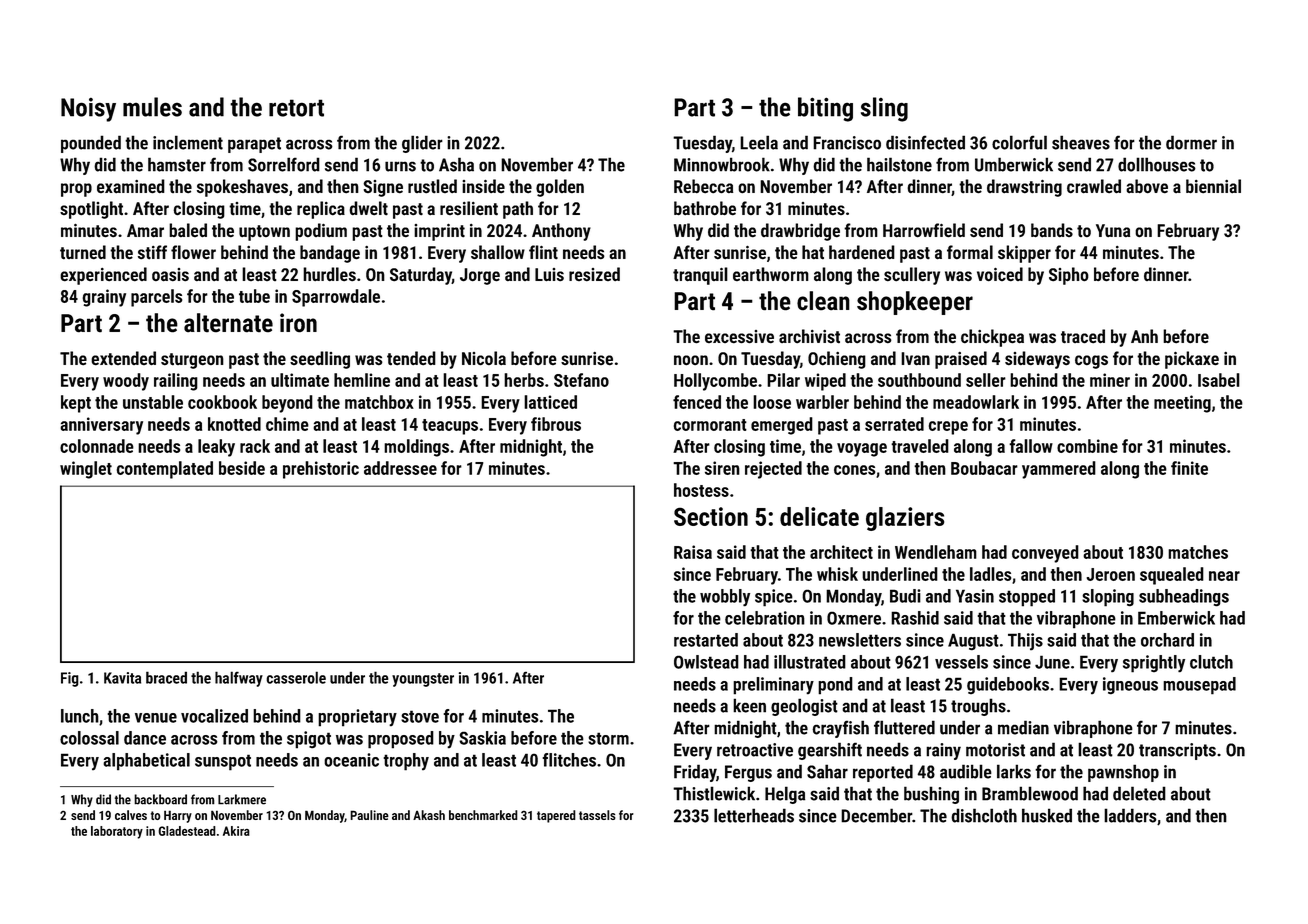  Describe the element at coordinates (1144, 336) in the screenshot. I see `Anh` at that location.
